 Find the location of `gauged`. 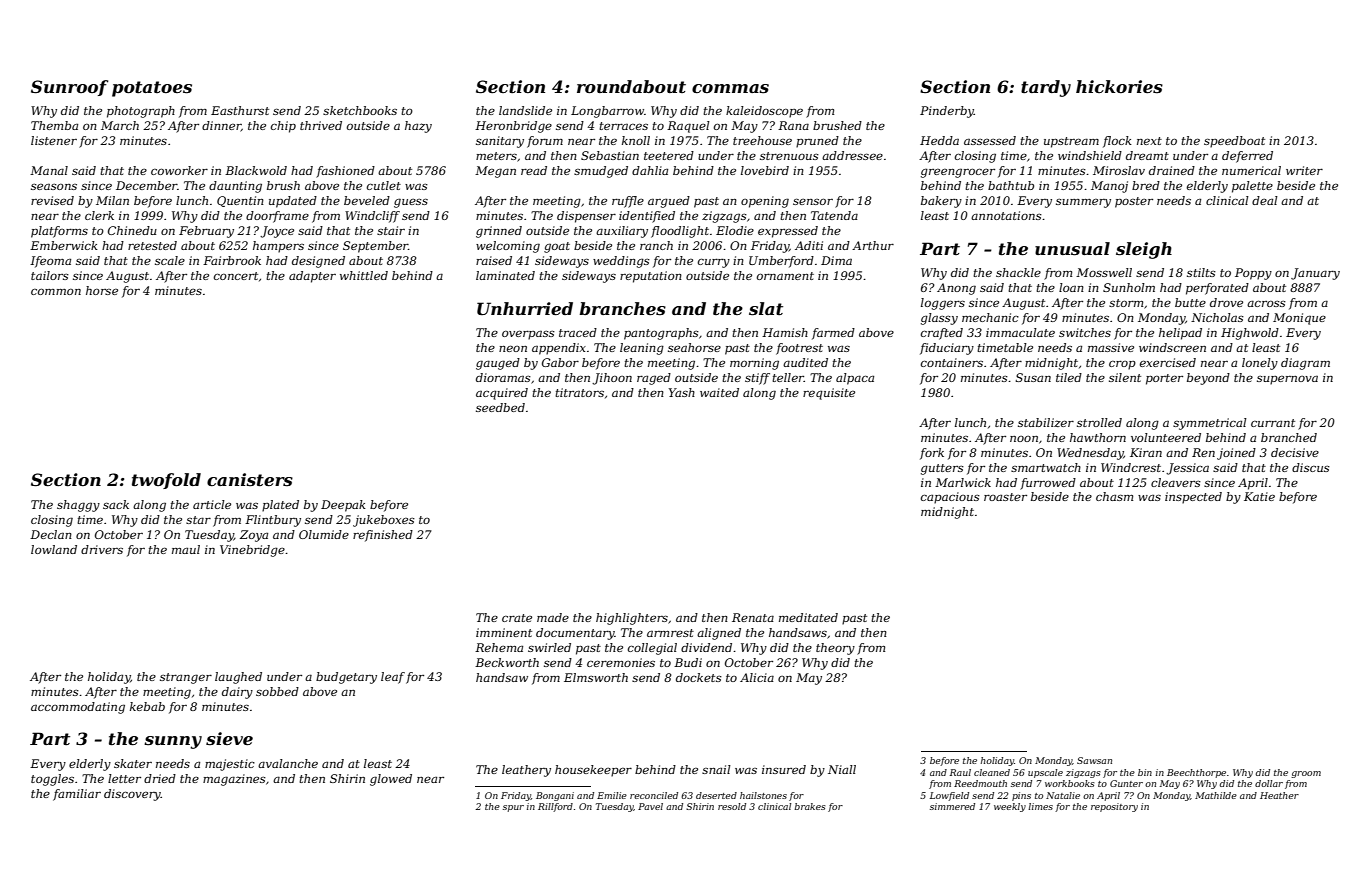

gauged is located at coordinates (498, 364).
